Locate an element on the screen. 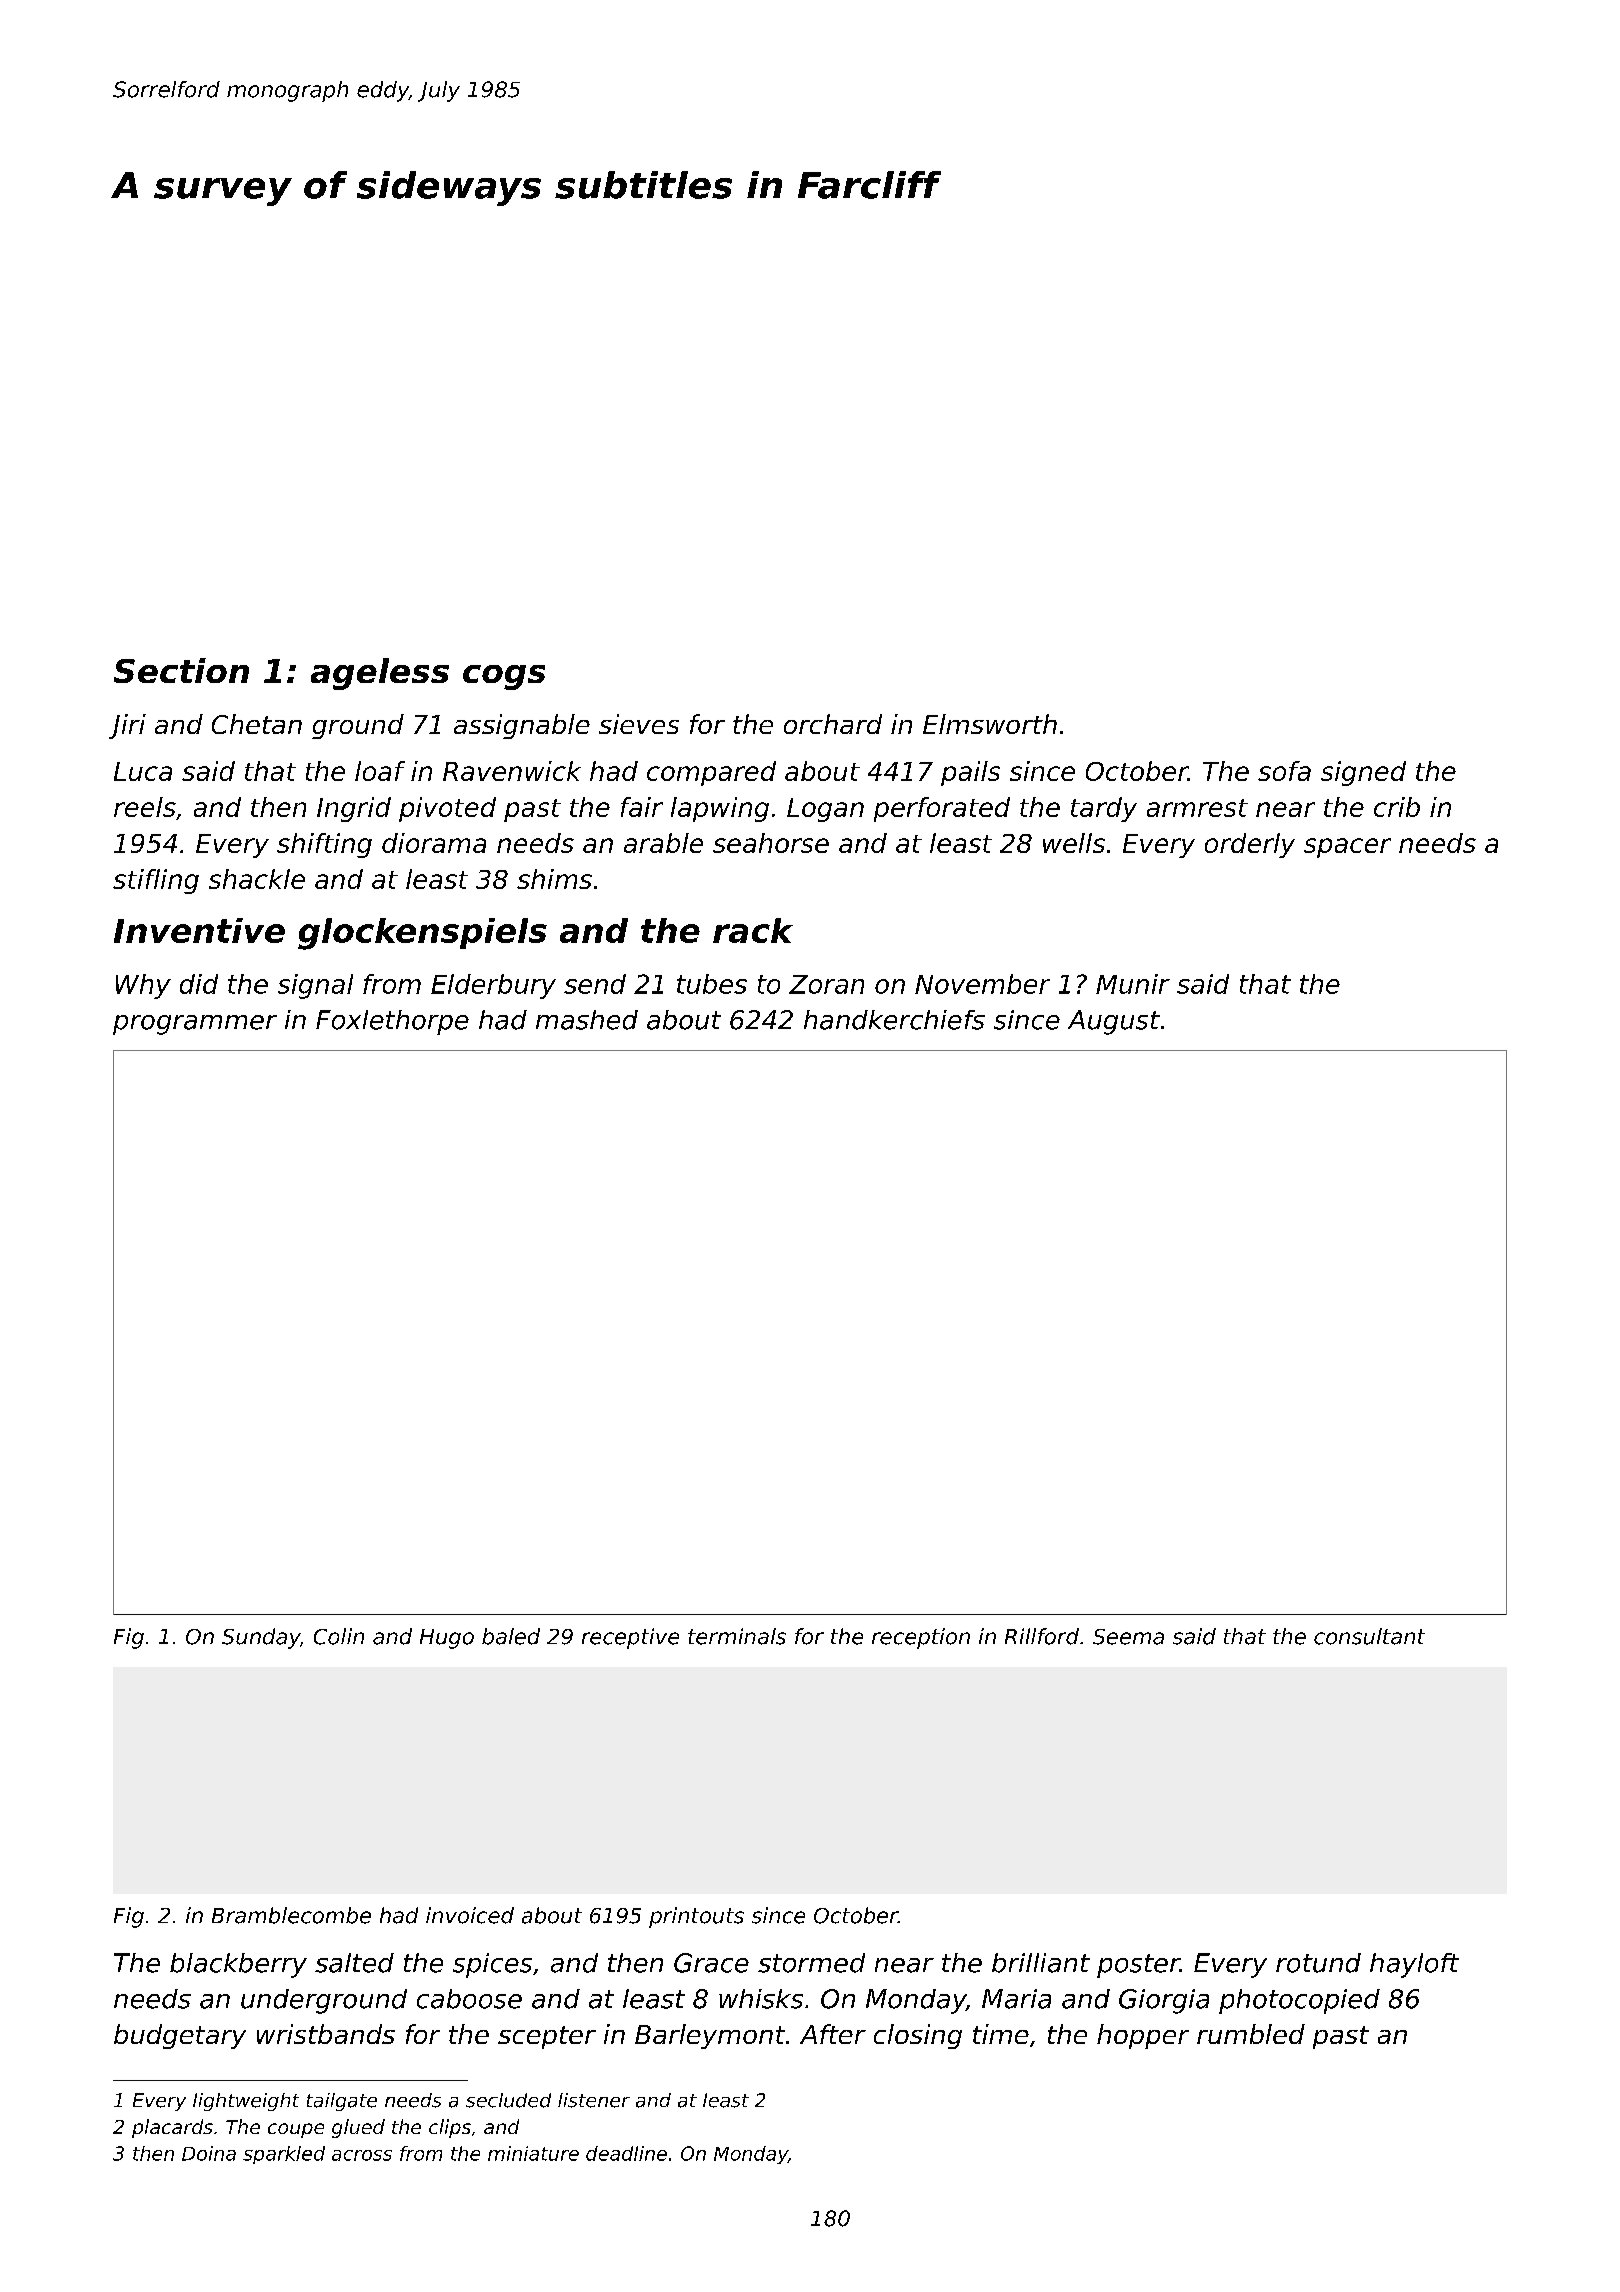  printouts is located at coordinates (696, 1917).
